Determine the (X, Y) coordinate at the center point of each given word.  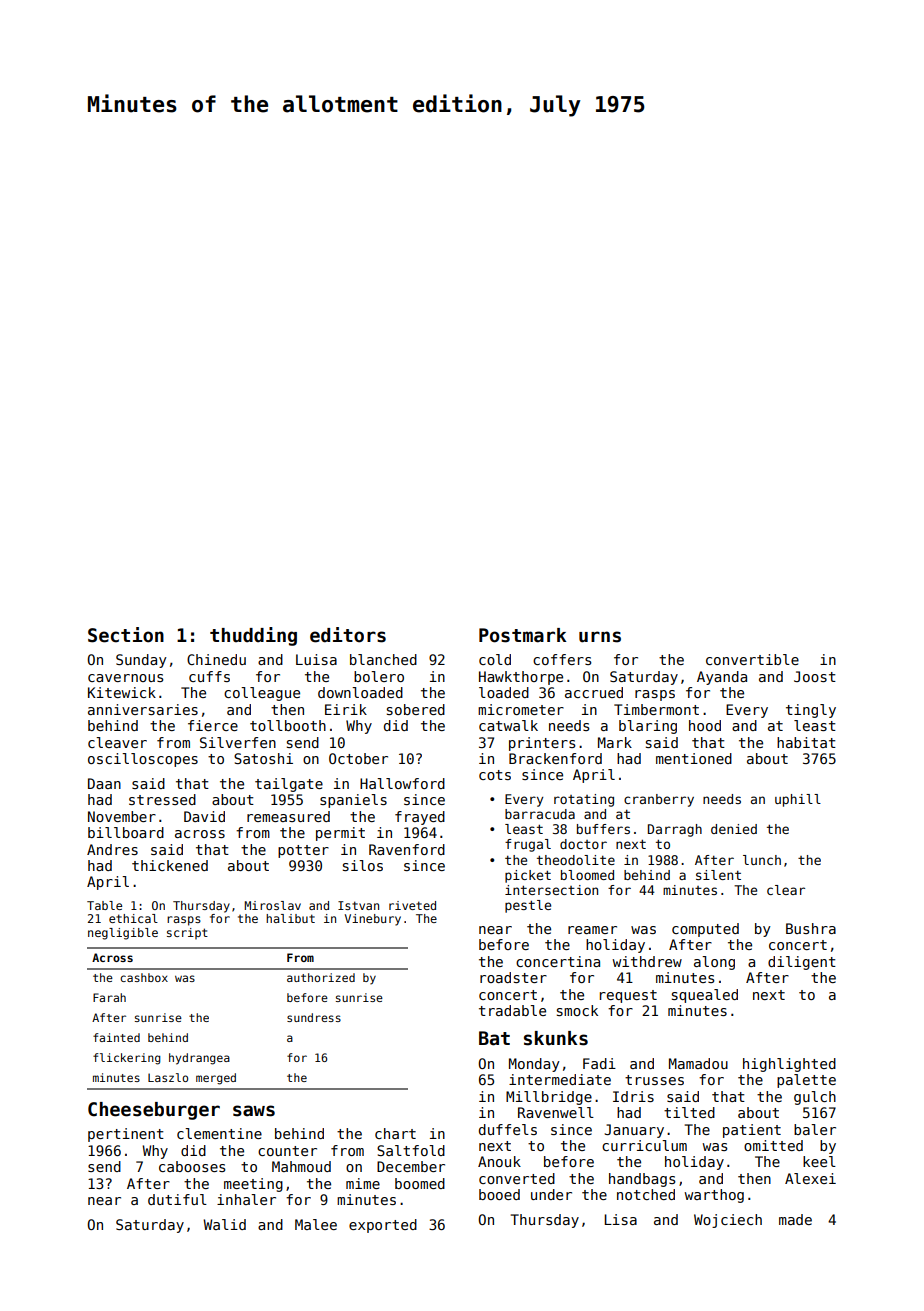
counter (287, 1151)
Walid (224, 1224)
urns (600, 637)
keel (819, 1161)
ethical (133, 918)
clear (786, 890)
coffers (562, 659)
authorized (321, 977)
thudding (253, 636)
